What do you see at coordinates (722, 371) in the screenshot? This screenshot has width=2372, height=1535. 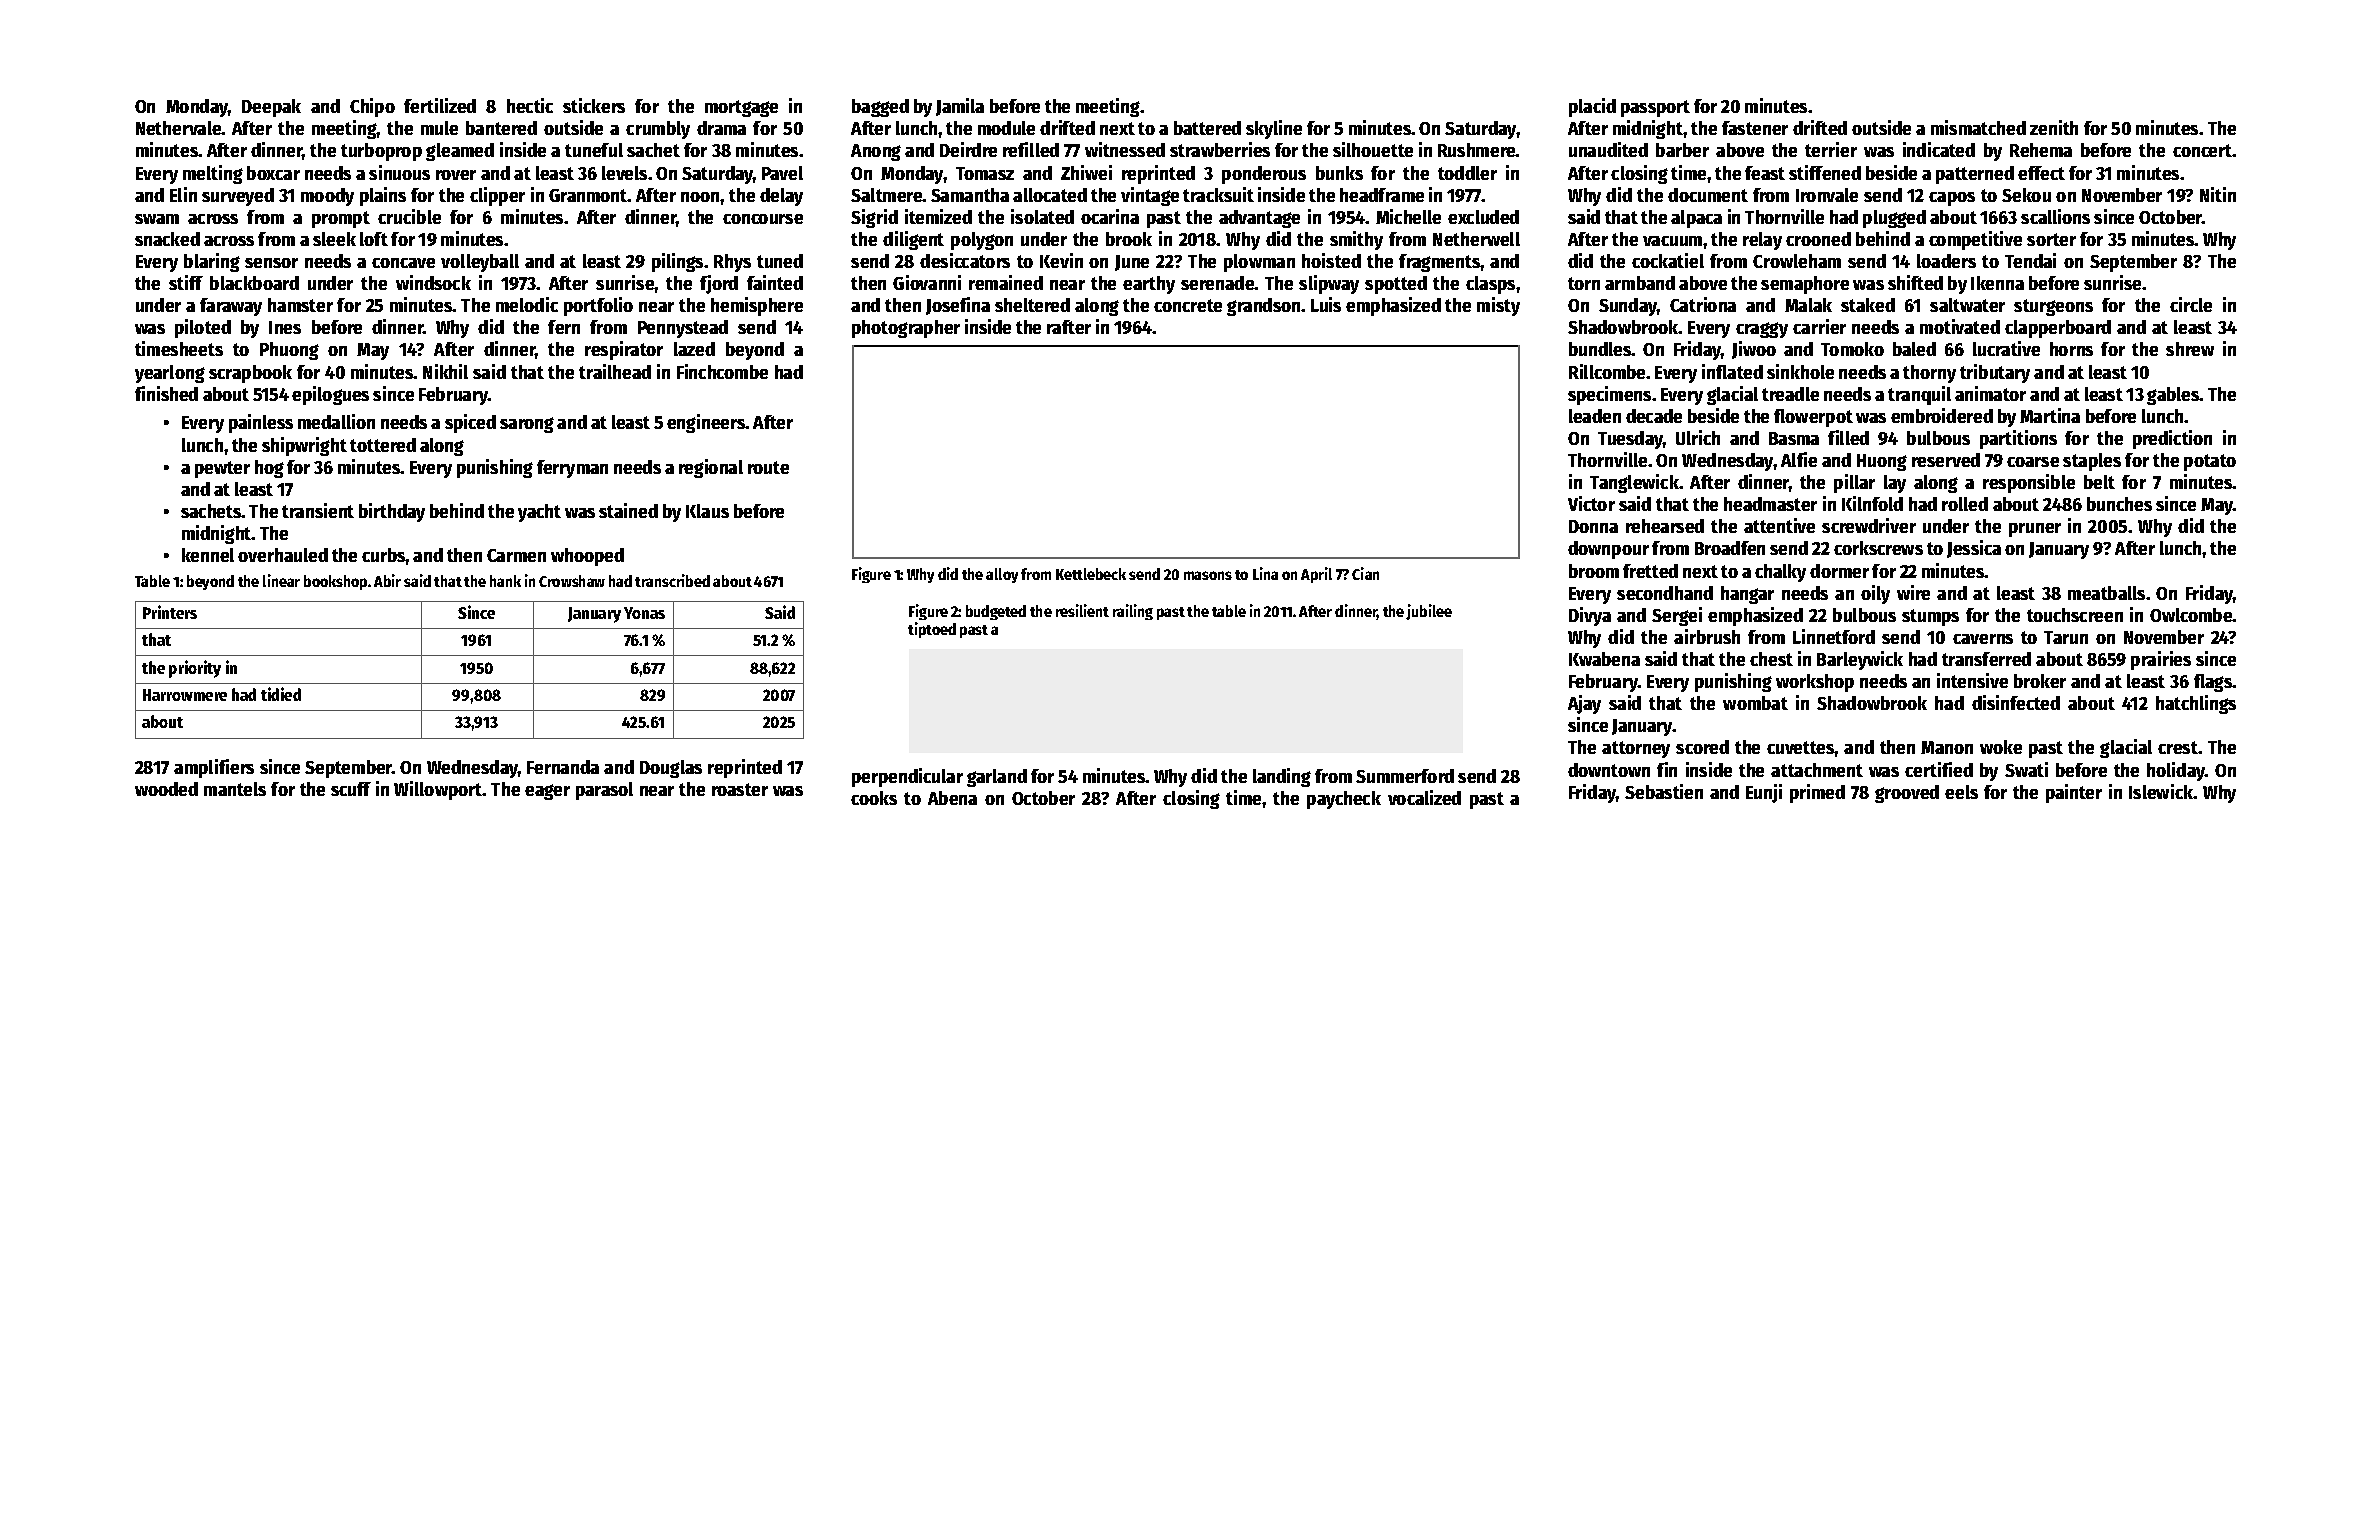 I see `Finchcombe` at bounding box center [722, 371].
